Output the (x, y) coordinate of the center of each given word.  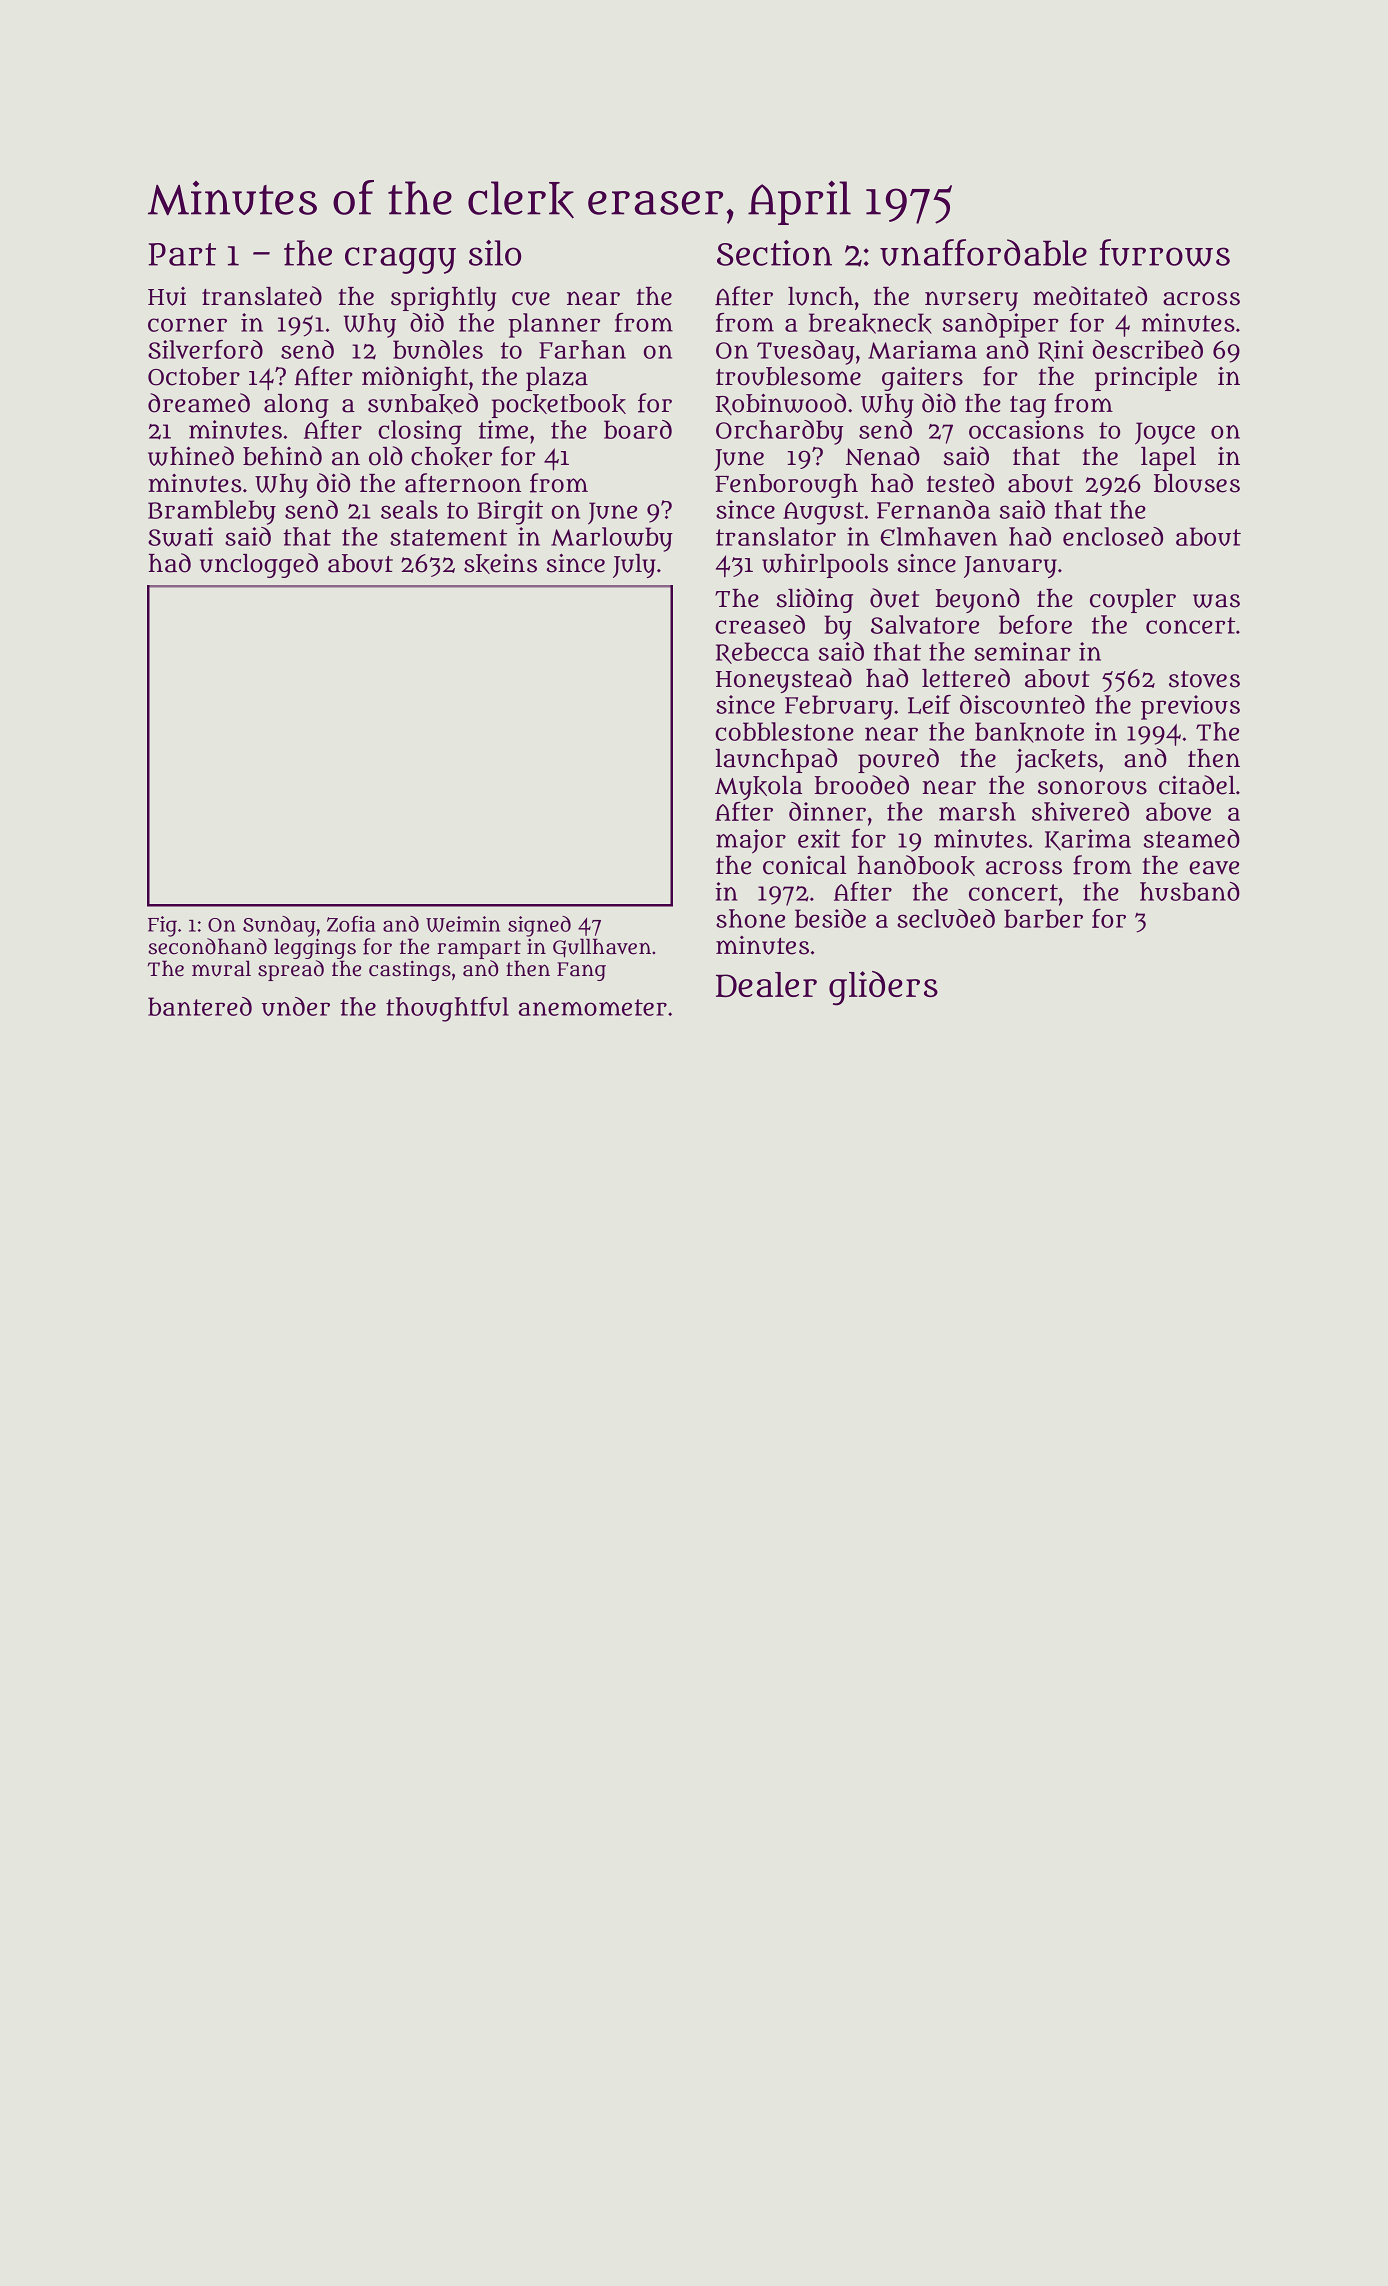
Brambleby (212, 512)
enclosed (1113, 536)
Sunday (279, 926)
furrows (1164, 253)
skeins (500, 564)
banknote (1029, 732)
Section (774, 253)
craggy (400, 260)
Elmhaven (939, 536)
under (296, 1006)
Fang (581, 971)
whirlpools (825, 566)
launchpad (776, 760)
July (634, 566)
